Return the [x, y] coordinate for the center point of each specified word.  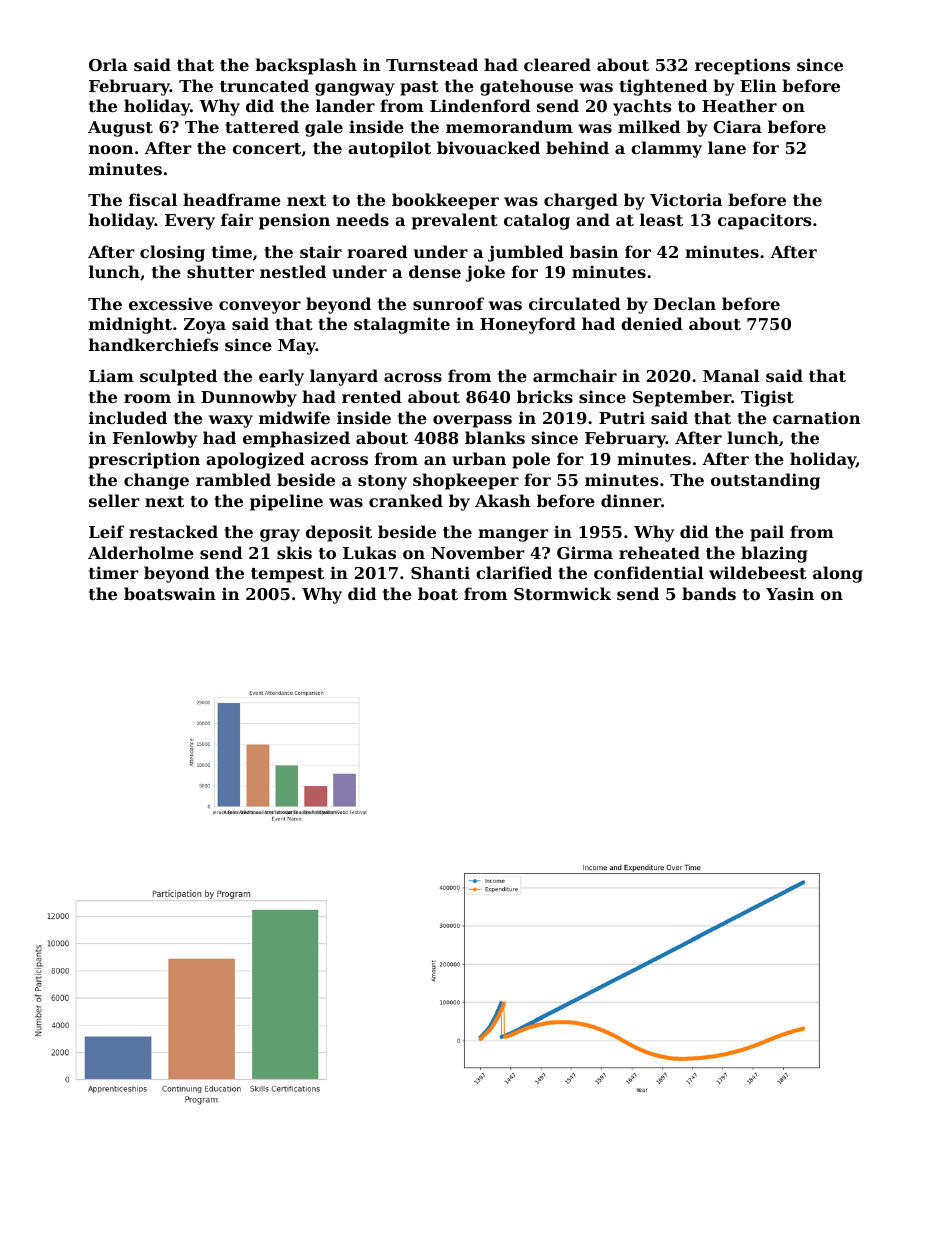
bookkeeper [445, 201]
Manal [731, 375]
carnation [816, 417]
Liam [111, 375]
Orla [108, 64]
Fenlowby [155, 439]
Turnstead [432, 64]
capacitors [764, 221]
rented [372, 396]
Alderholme [141, 552]
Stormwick [562, 593]
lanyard [344, 377]
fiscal [153, 199]
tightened [663, 87]
